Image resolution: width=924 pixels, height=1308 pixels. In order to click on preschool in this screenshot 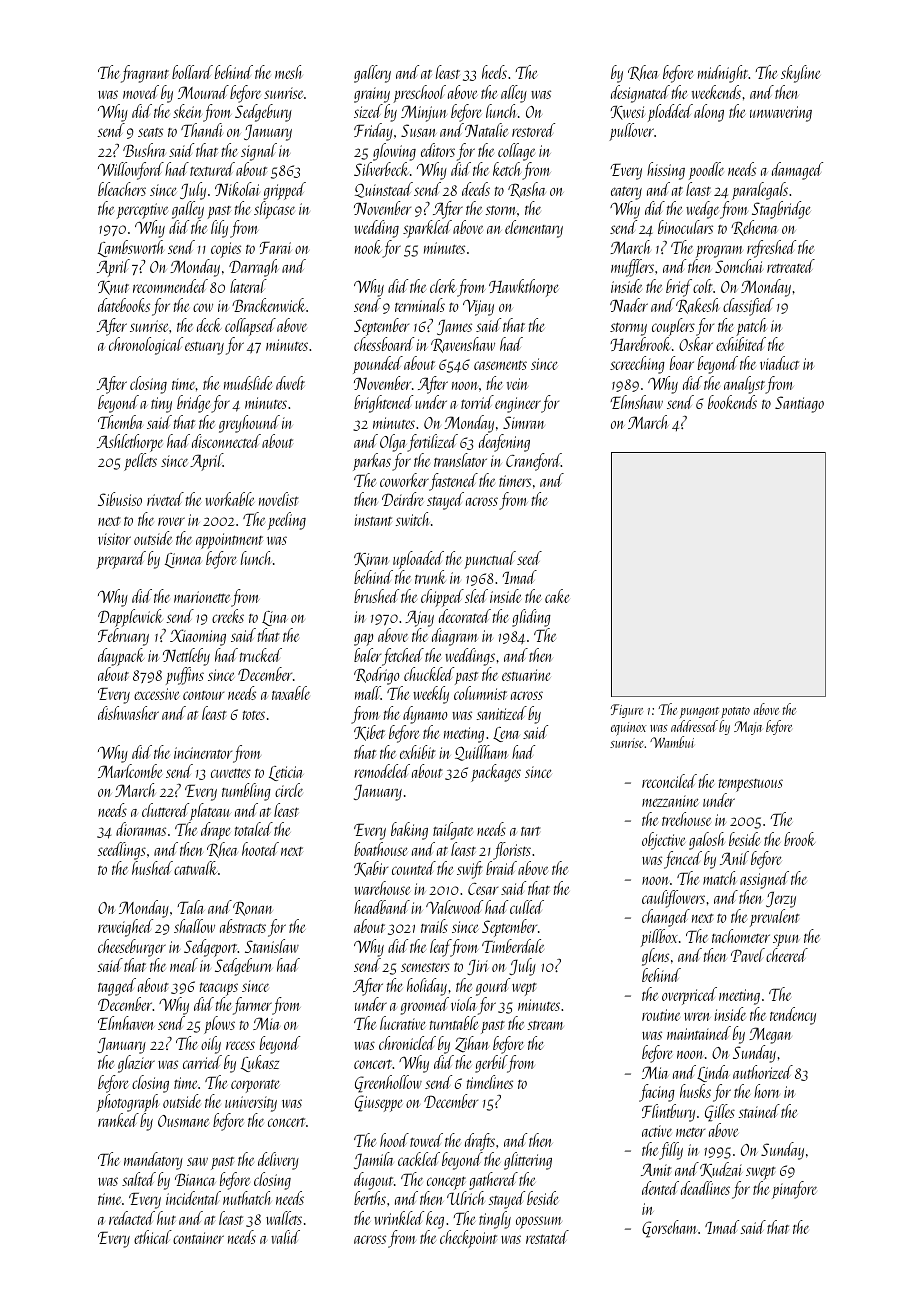, I will do `click(419, 94)`.
